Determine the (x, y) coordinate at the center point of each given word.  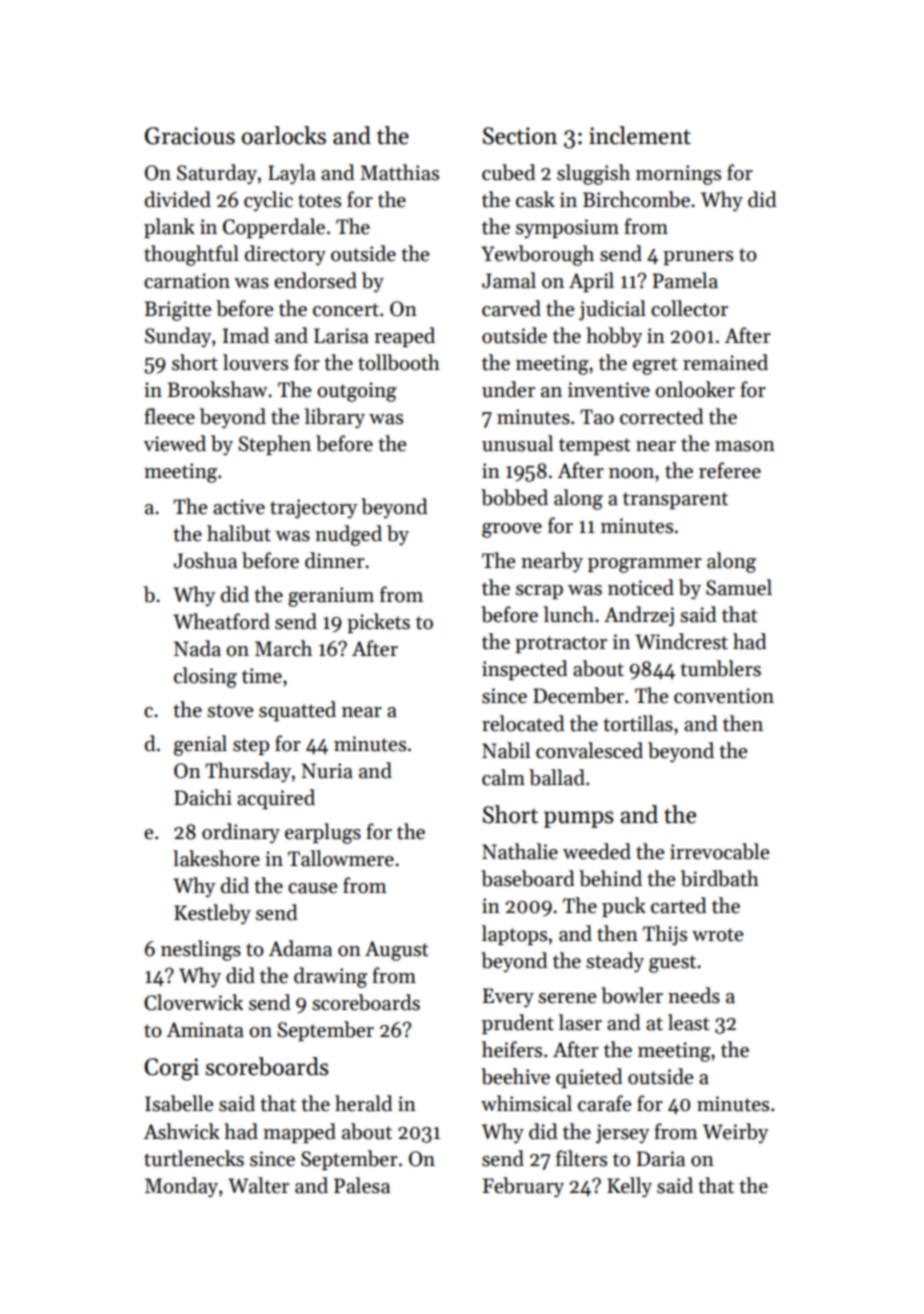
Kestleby (212, 914)
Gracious (190, 136)
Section (520, 136)
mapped (299, 1133)
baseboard (528, 878)
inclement (640, 135)
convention (724, 696)
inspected (525, 670)
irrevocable (719, 851)
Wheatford (221, 621)
